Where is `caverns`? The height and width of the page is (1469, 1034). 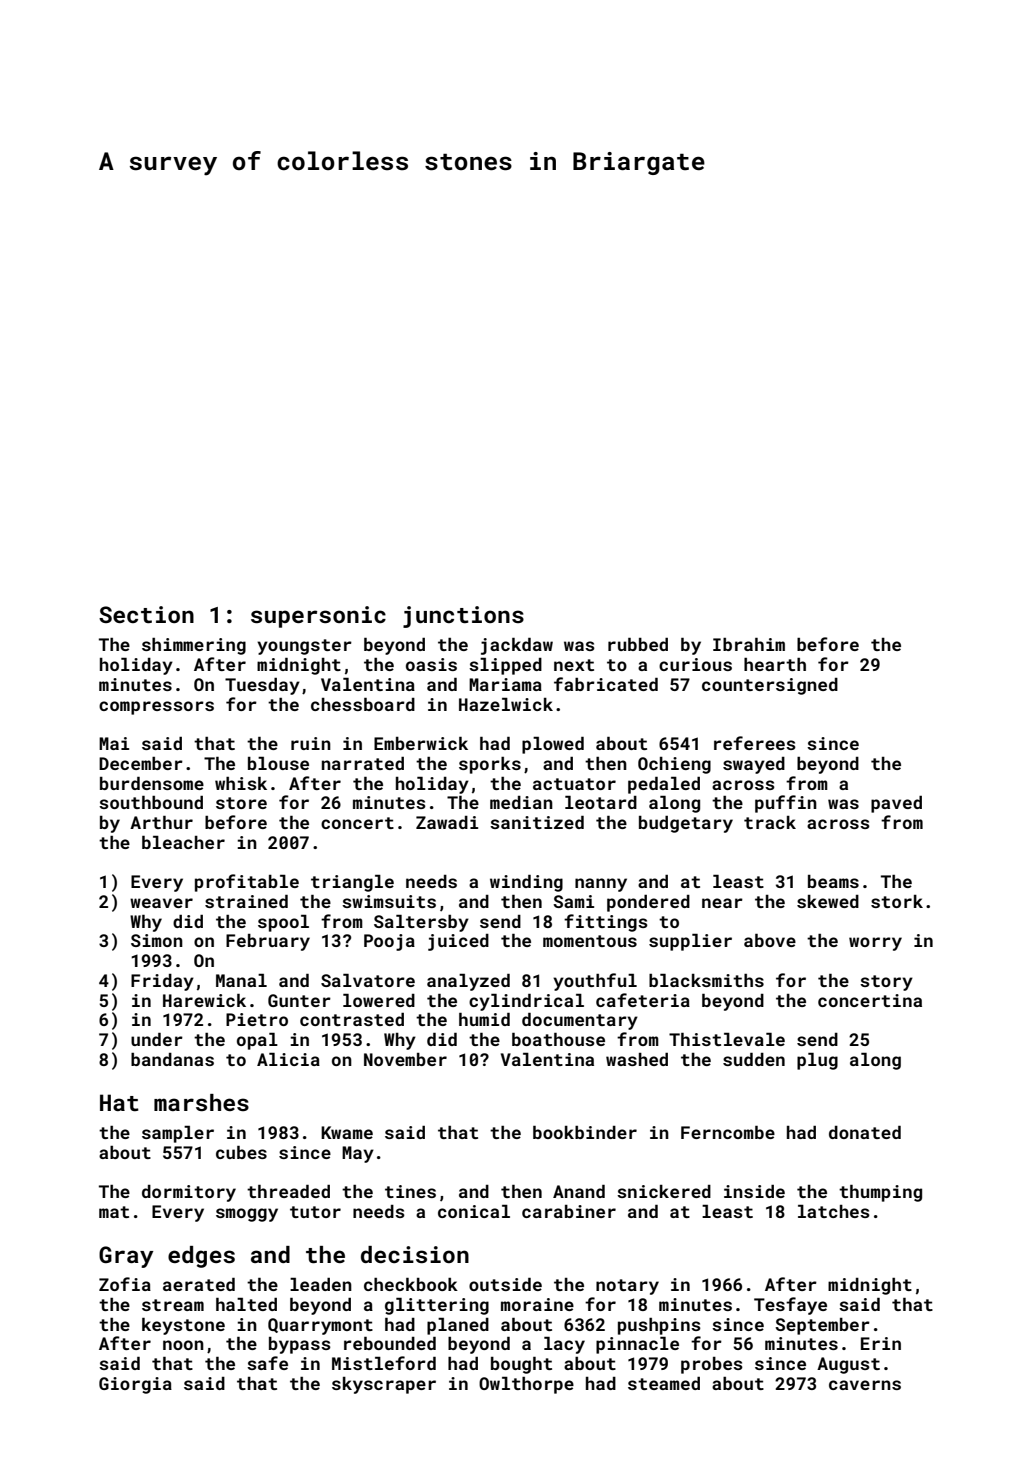 caverns is located at coordinates (865, 1385).
